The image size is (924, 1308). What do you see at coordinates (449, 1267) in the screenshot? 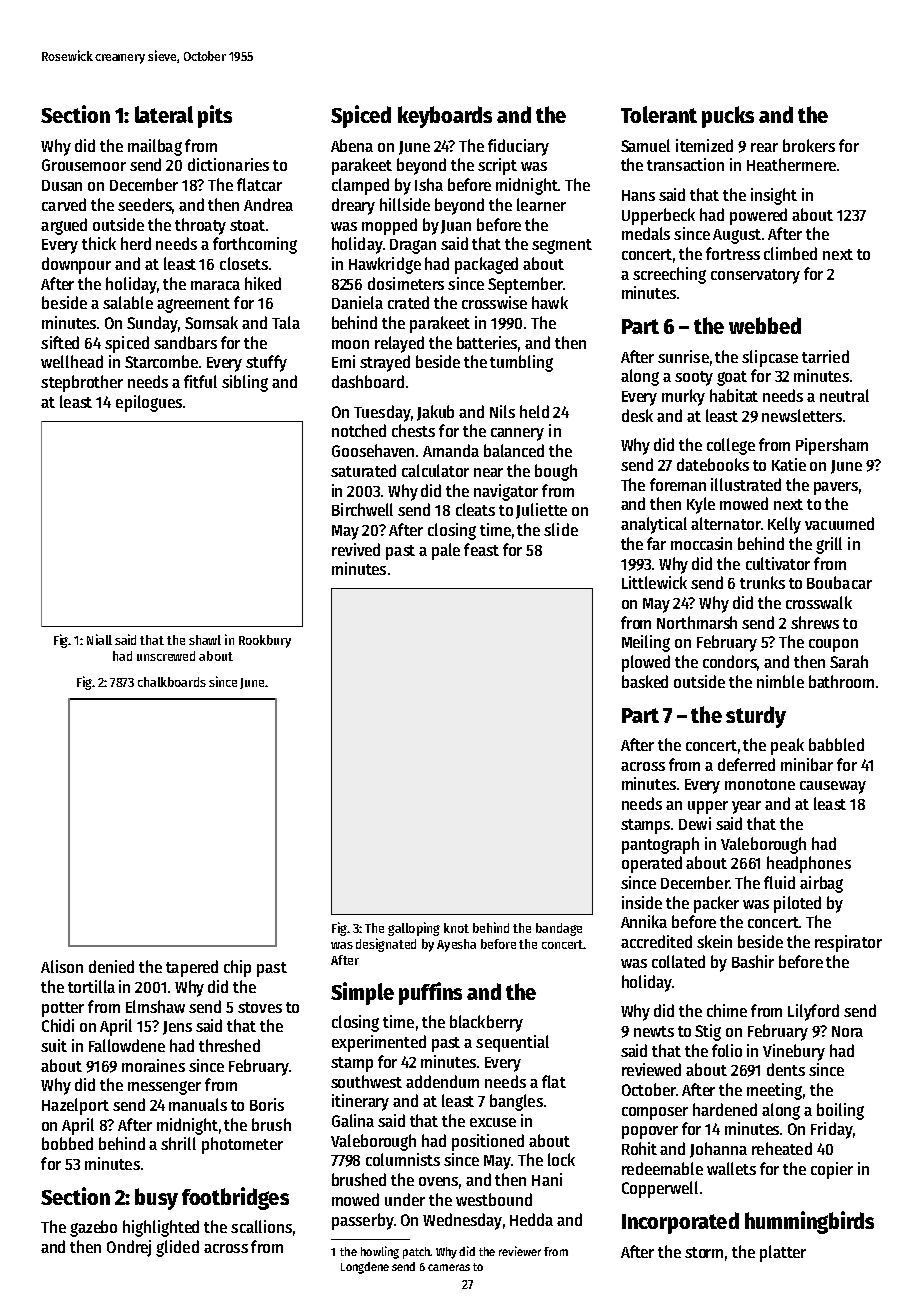
I see `cameras` at bounding box center [449, 1267].
